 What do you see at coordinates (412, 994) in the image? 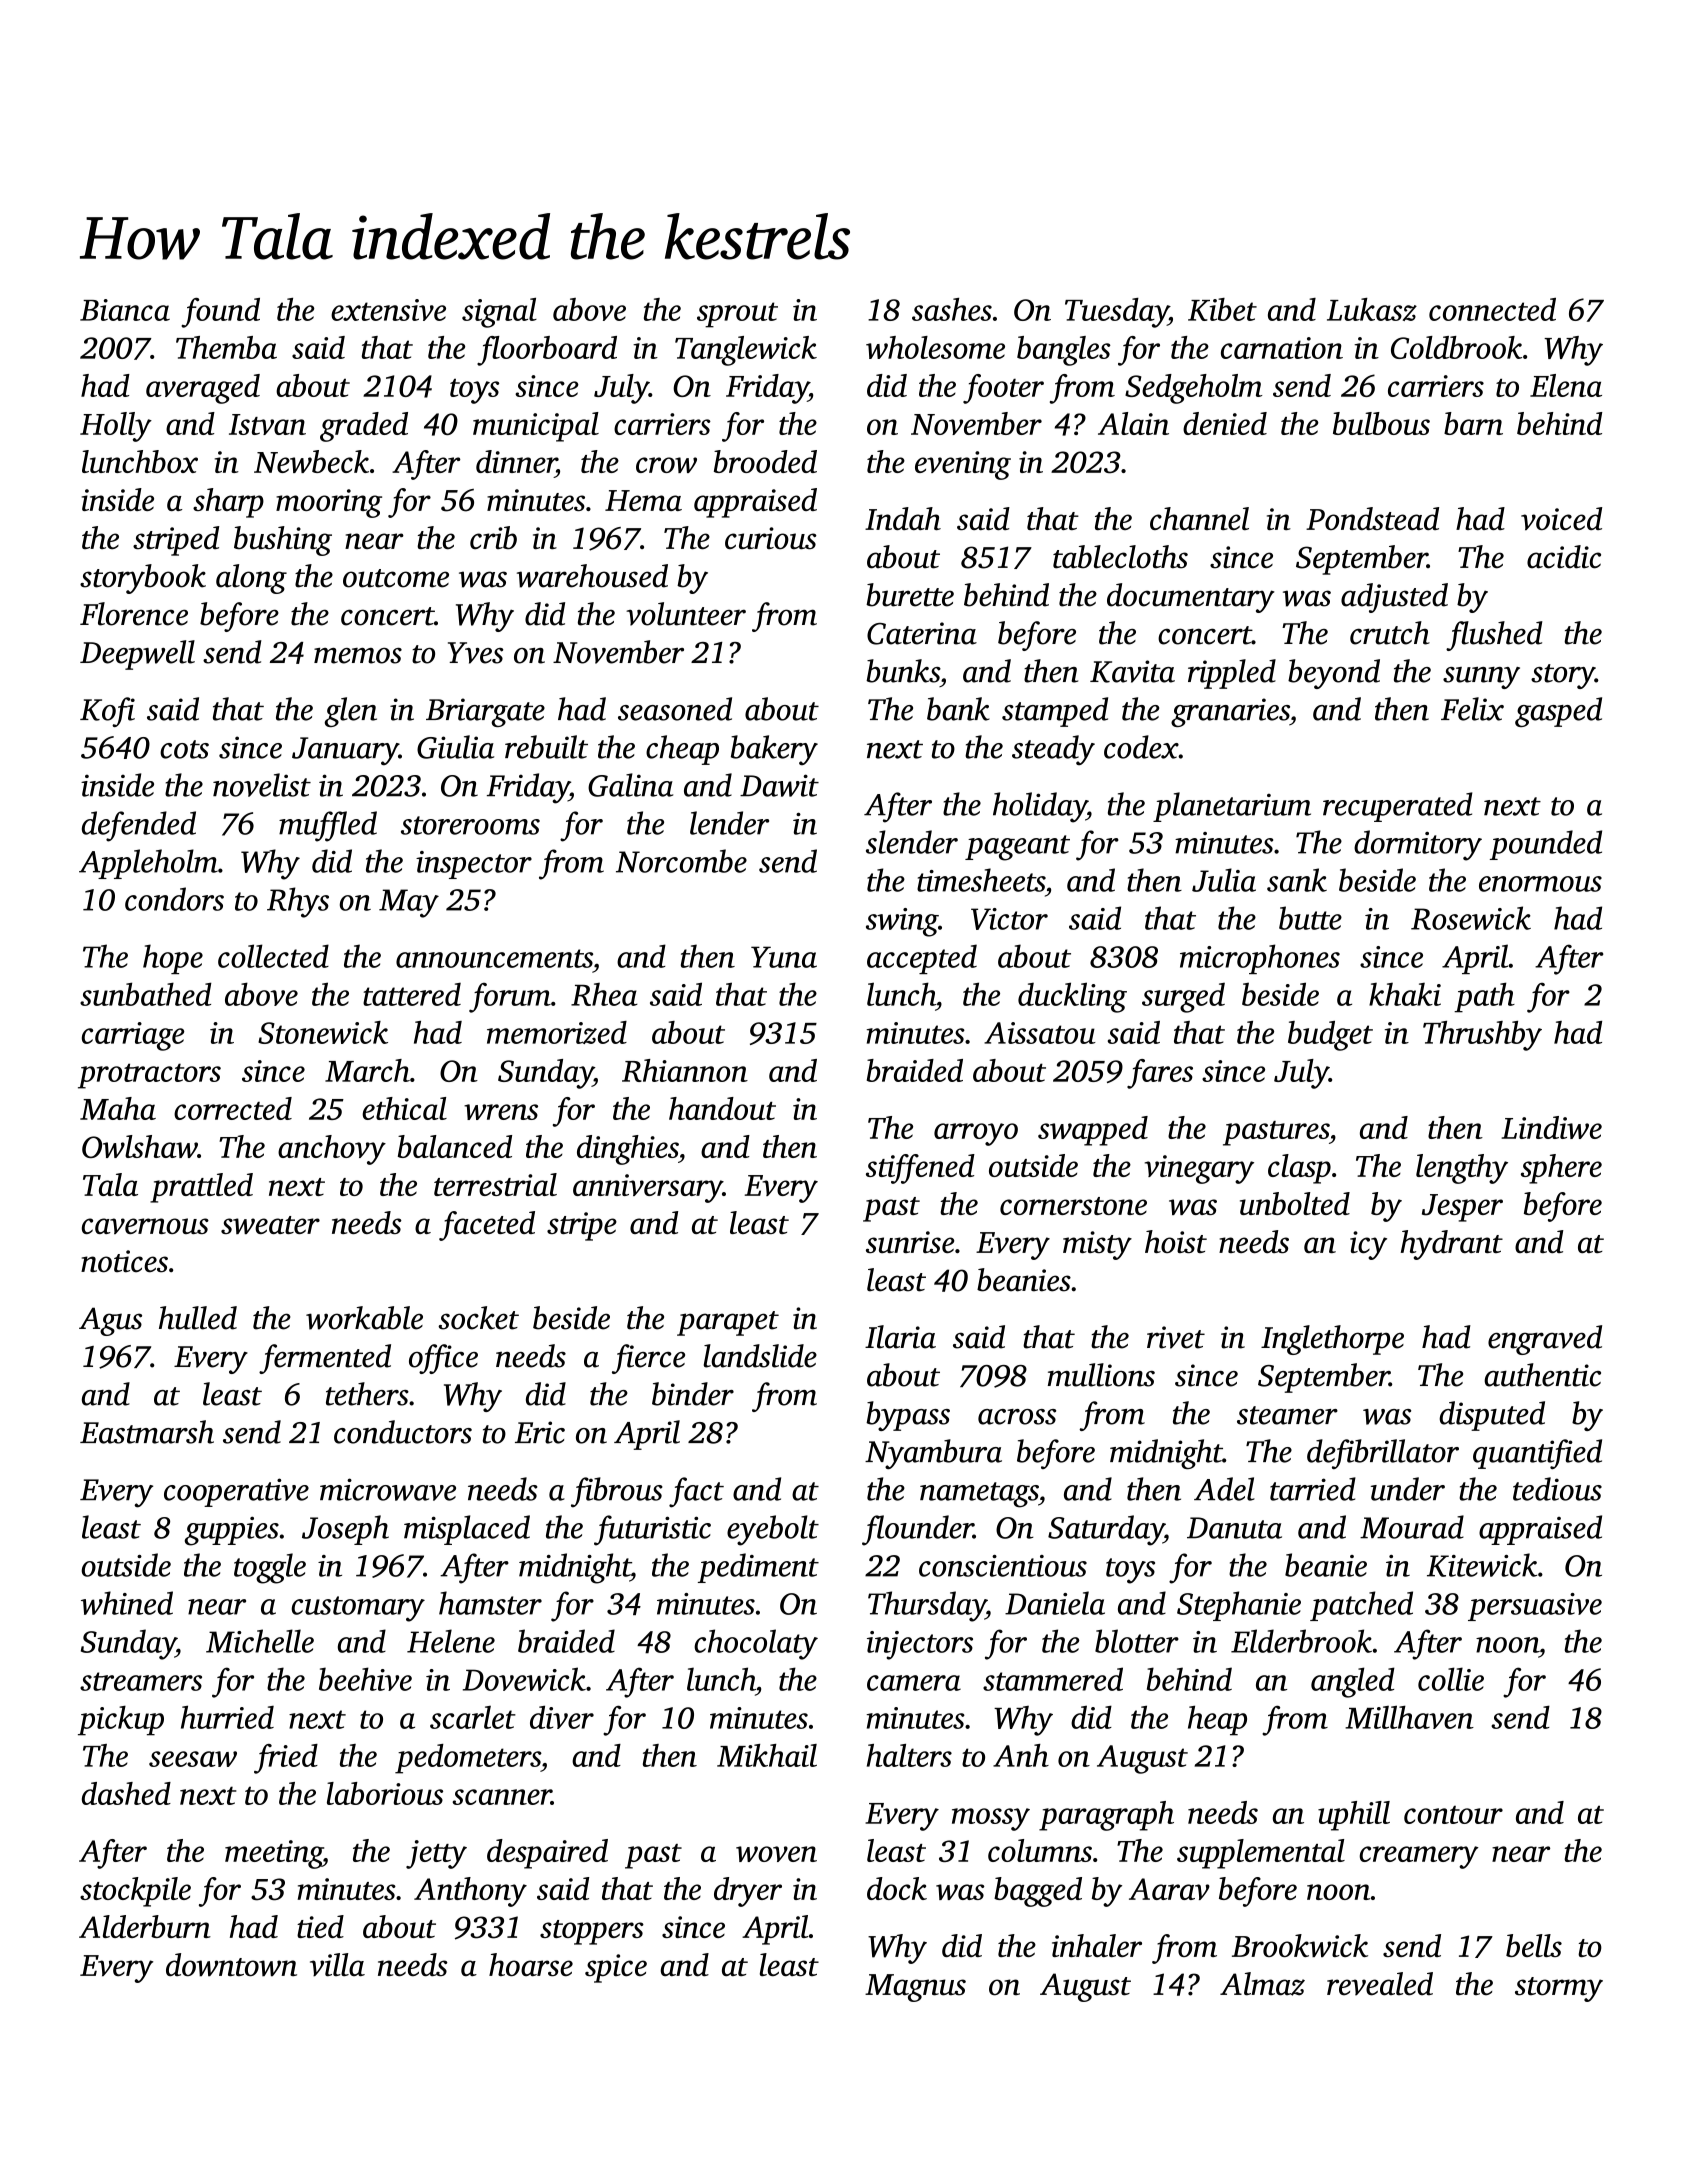
I see `tattered` at bounding box center [412, 994].
